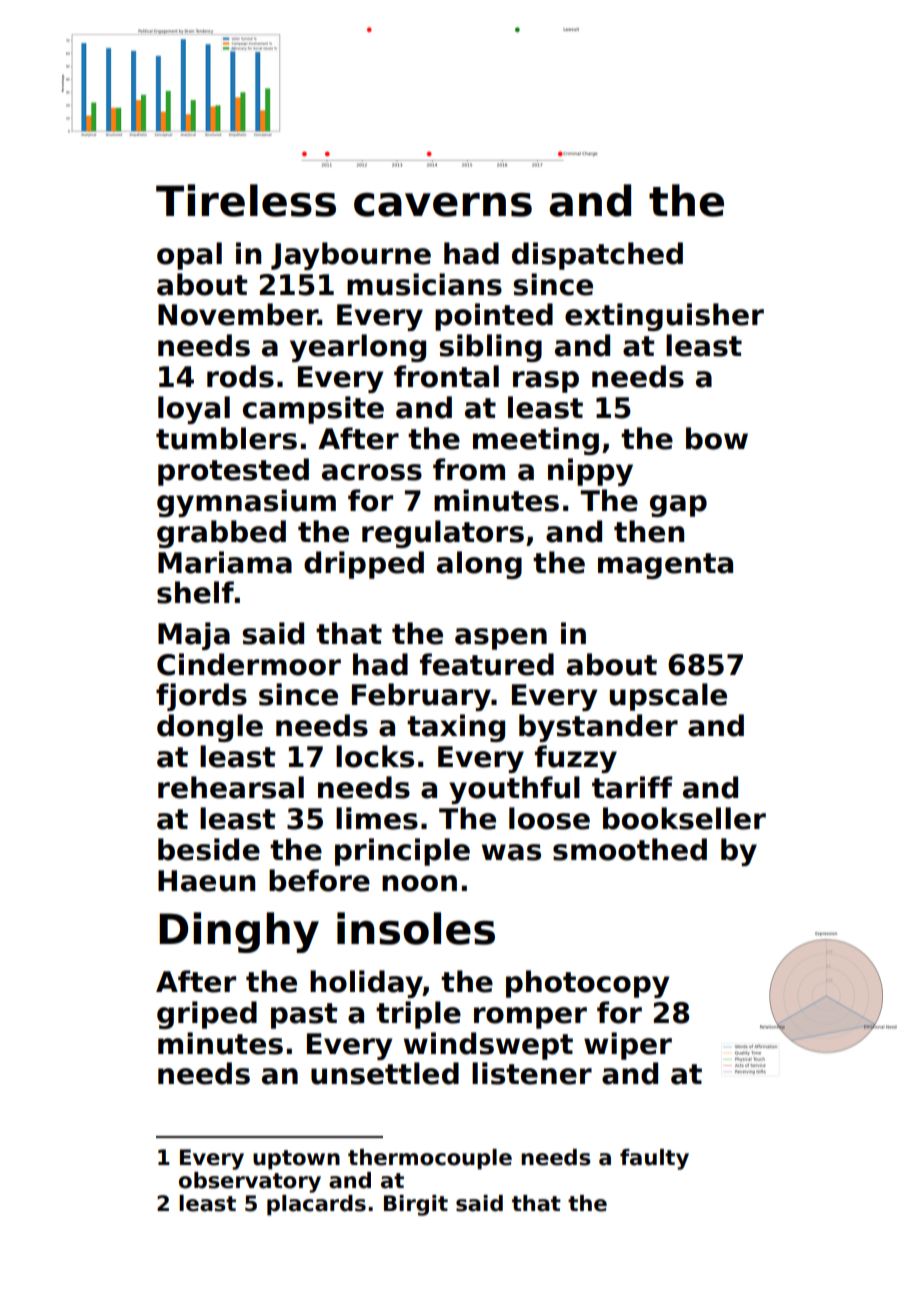 The height and width of the screenshot is (1311, 924). I want to click on aspen, so click(501, 639).
